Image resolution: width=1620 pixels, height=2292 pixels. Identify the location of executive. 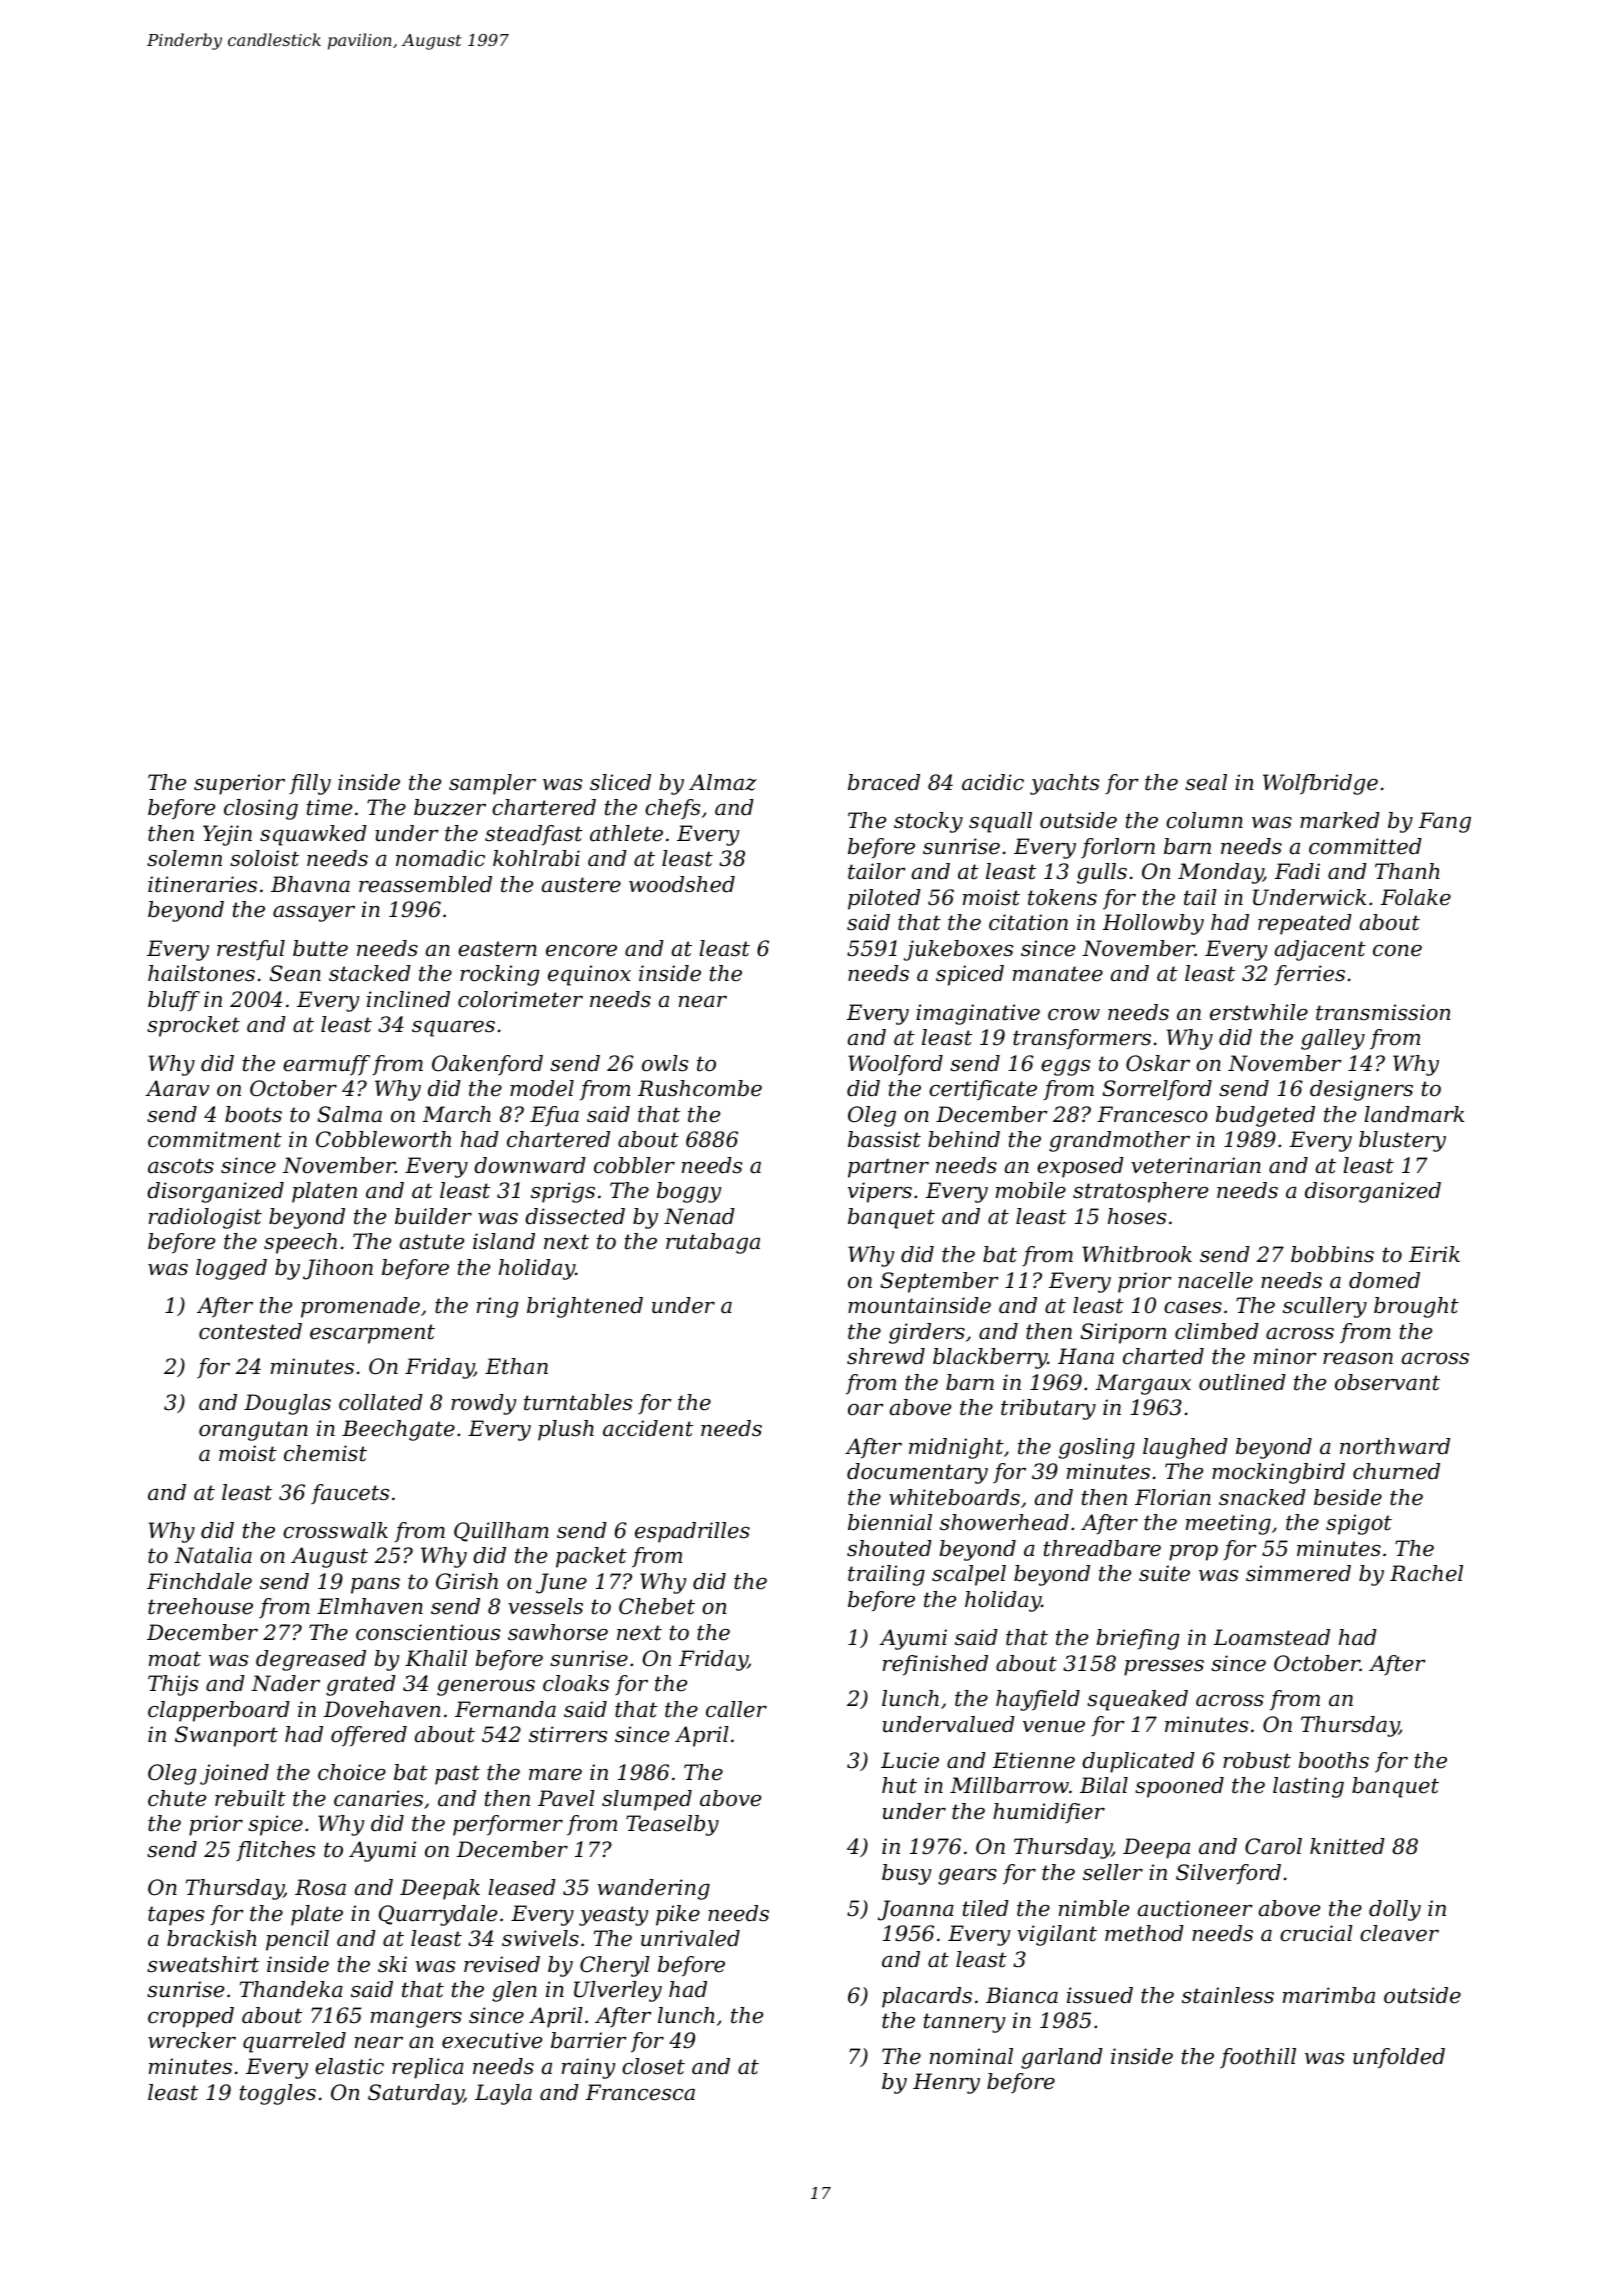
(492, 2040).
